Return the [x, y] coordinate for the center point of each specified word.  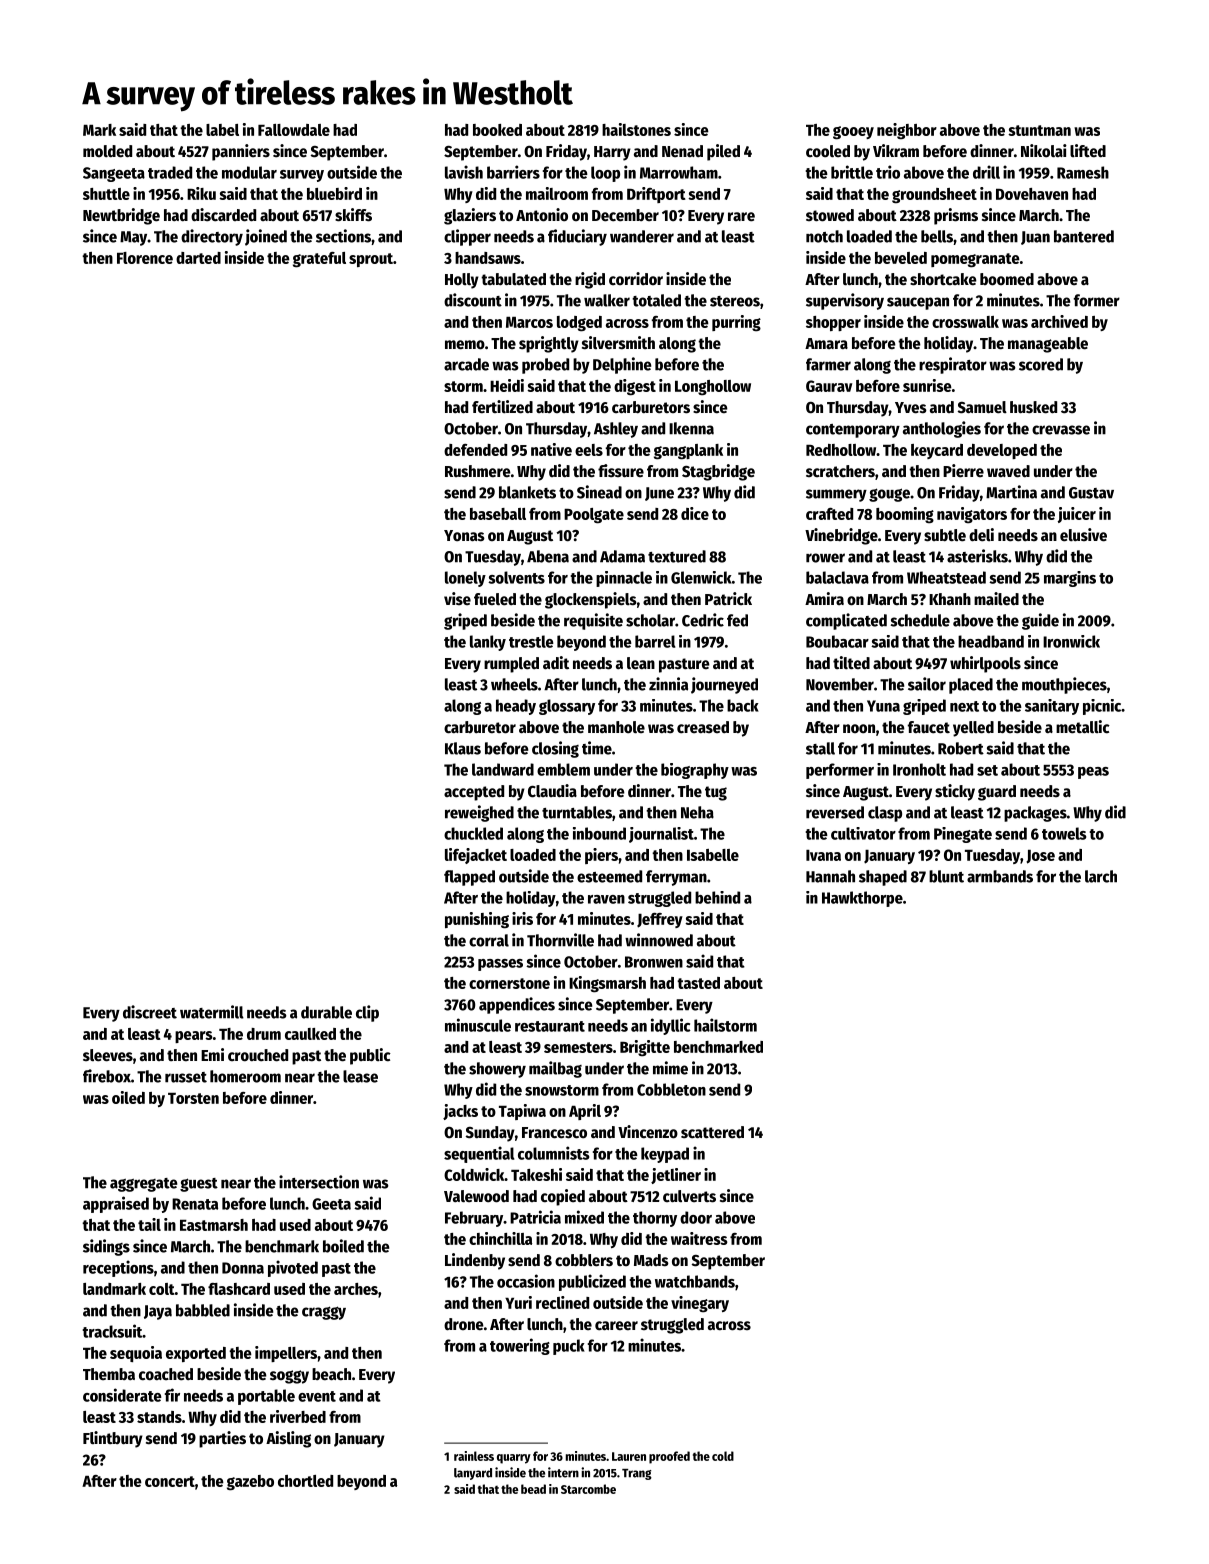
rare [741, 217]
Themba [109, 1374]
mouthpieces [1064, 685]
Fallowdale [294, 130]
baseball [498, 514]
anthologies [942, 429]
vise [457, 598]
